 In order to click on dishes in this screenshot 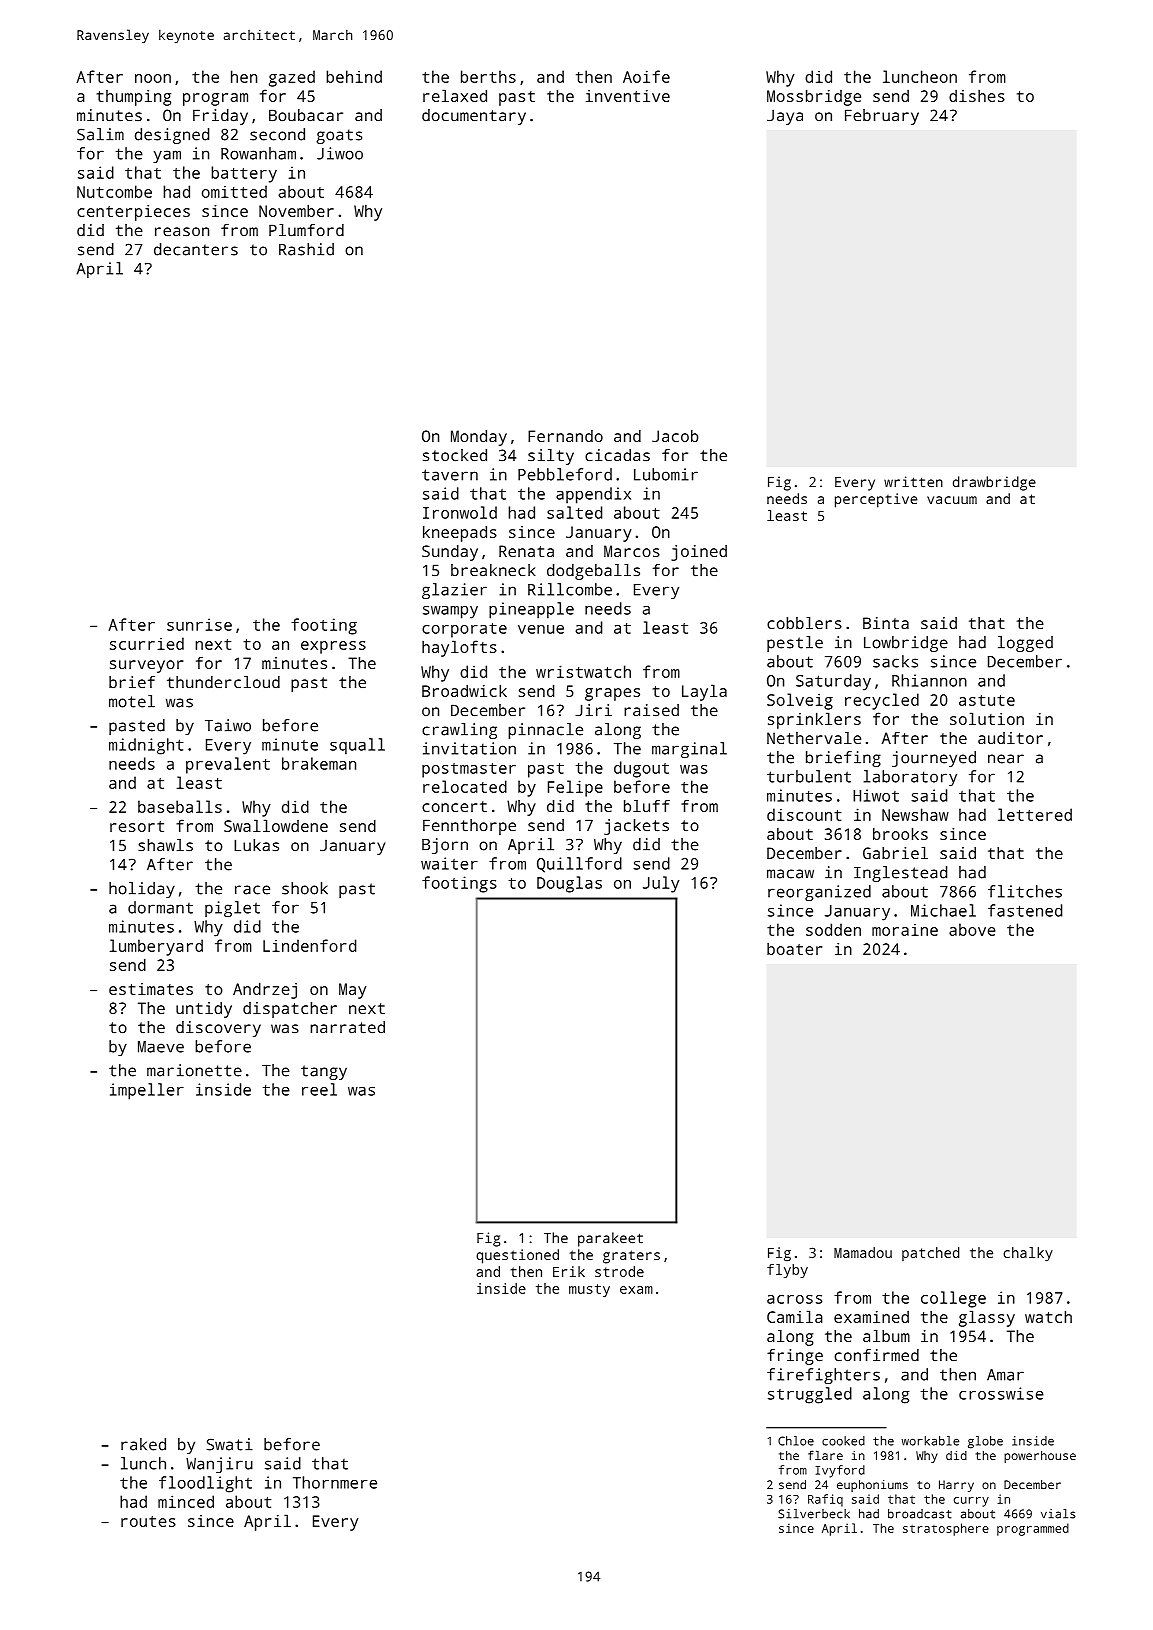, I will do `click(977, 96)`.
